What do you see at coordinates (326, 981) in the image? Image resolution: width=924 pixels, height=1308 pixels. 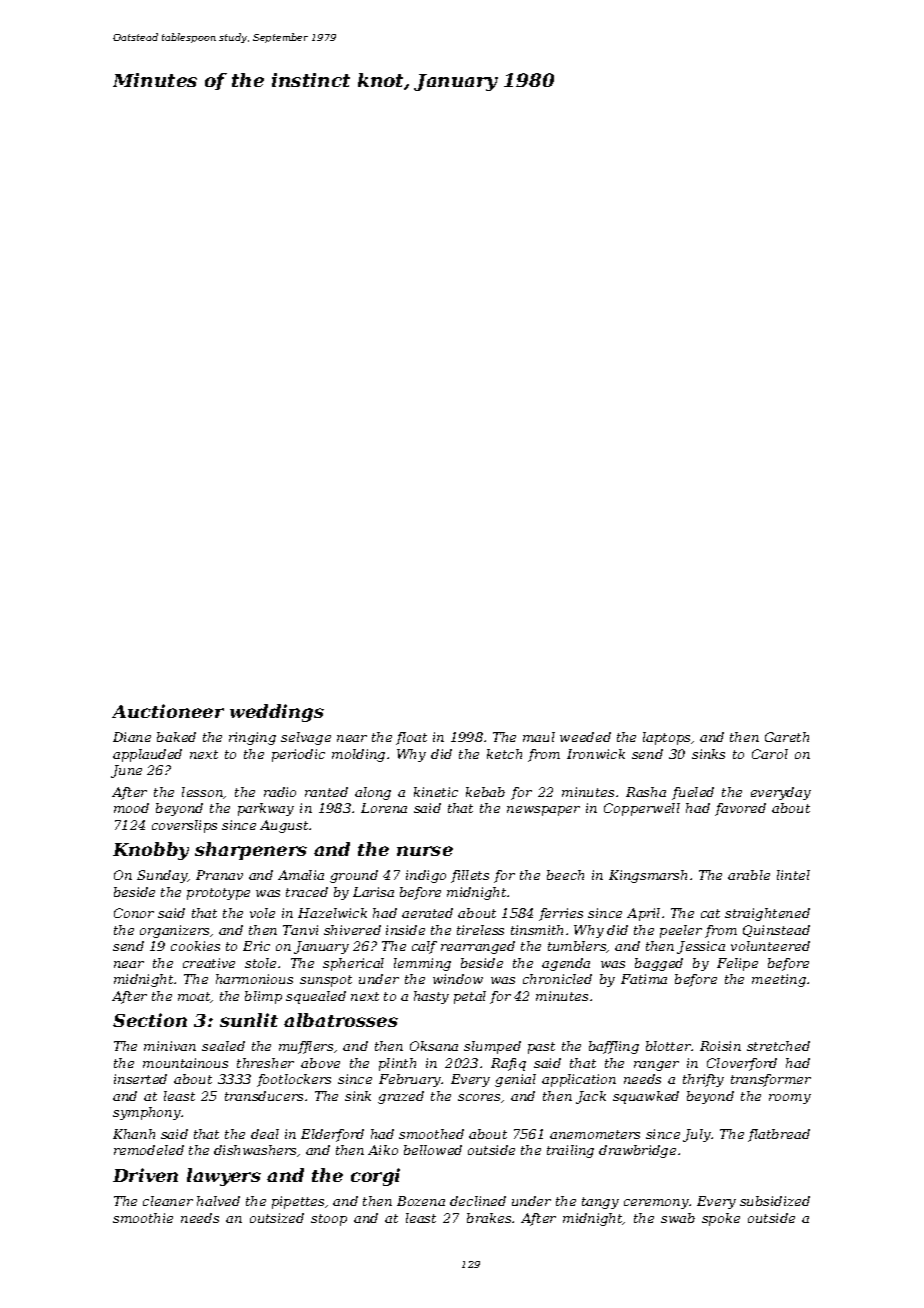 I see `sunspot` at bounding box center [326, 981].
